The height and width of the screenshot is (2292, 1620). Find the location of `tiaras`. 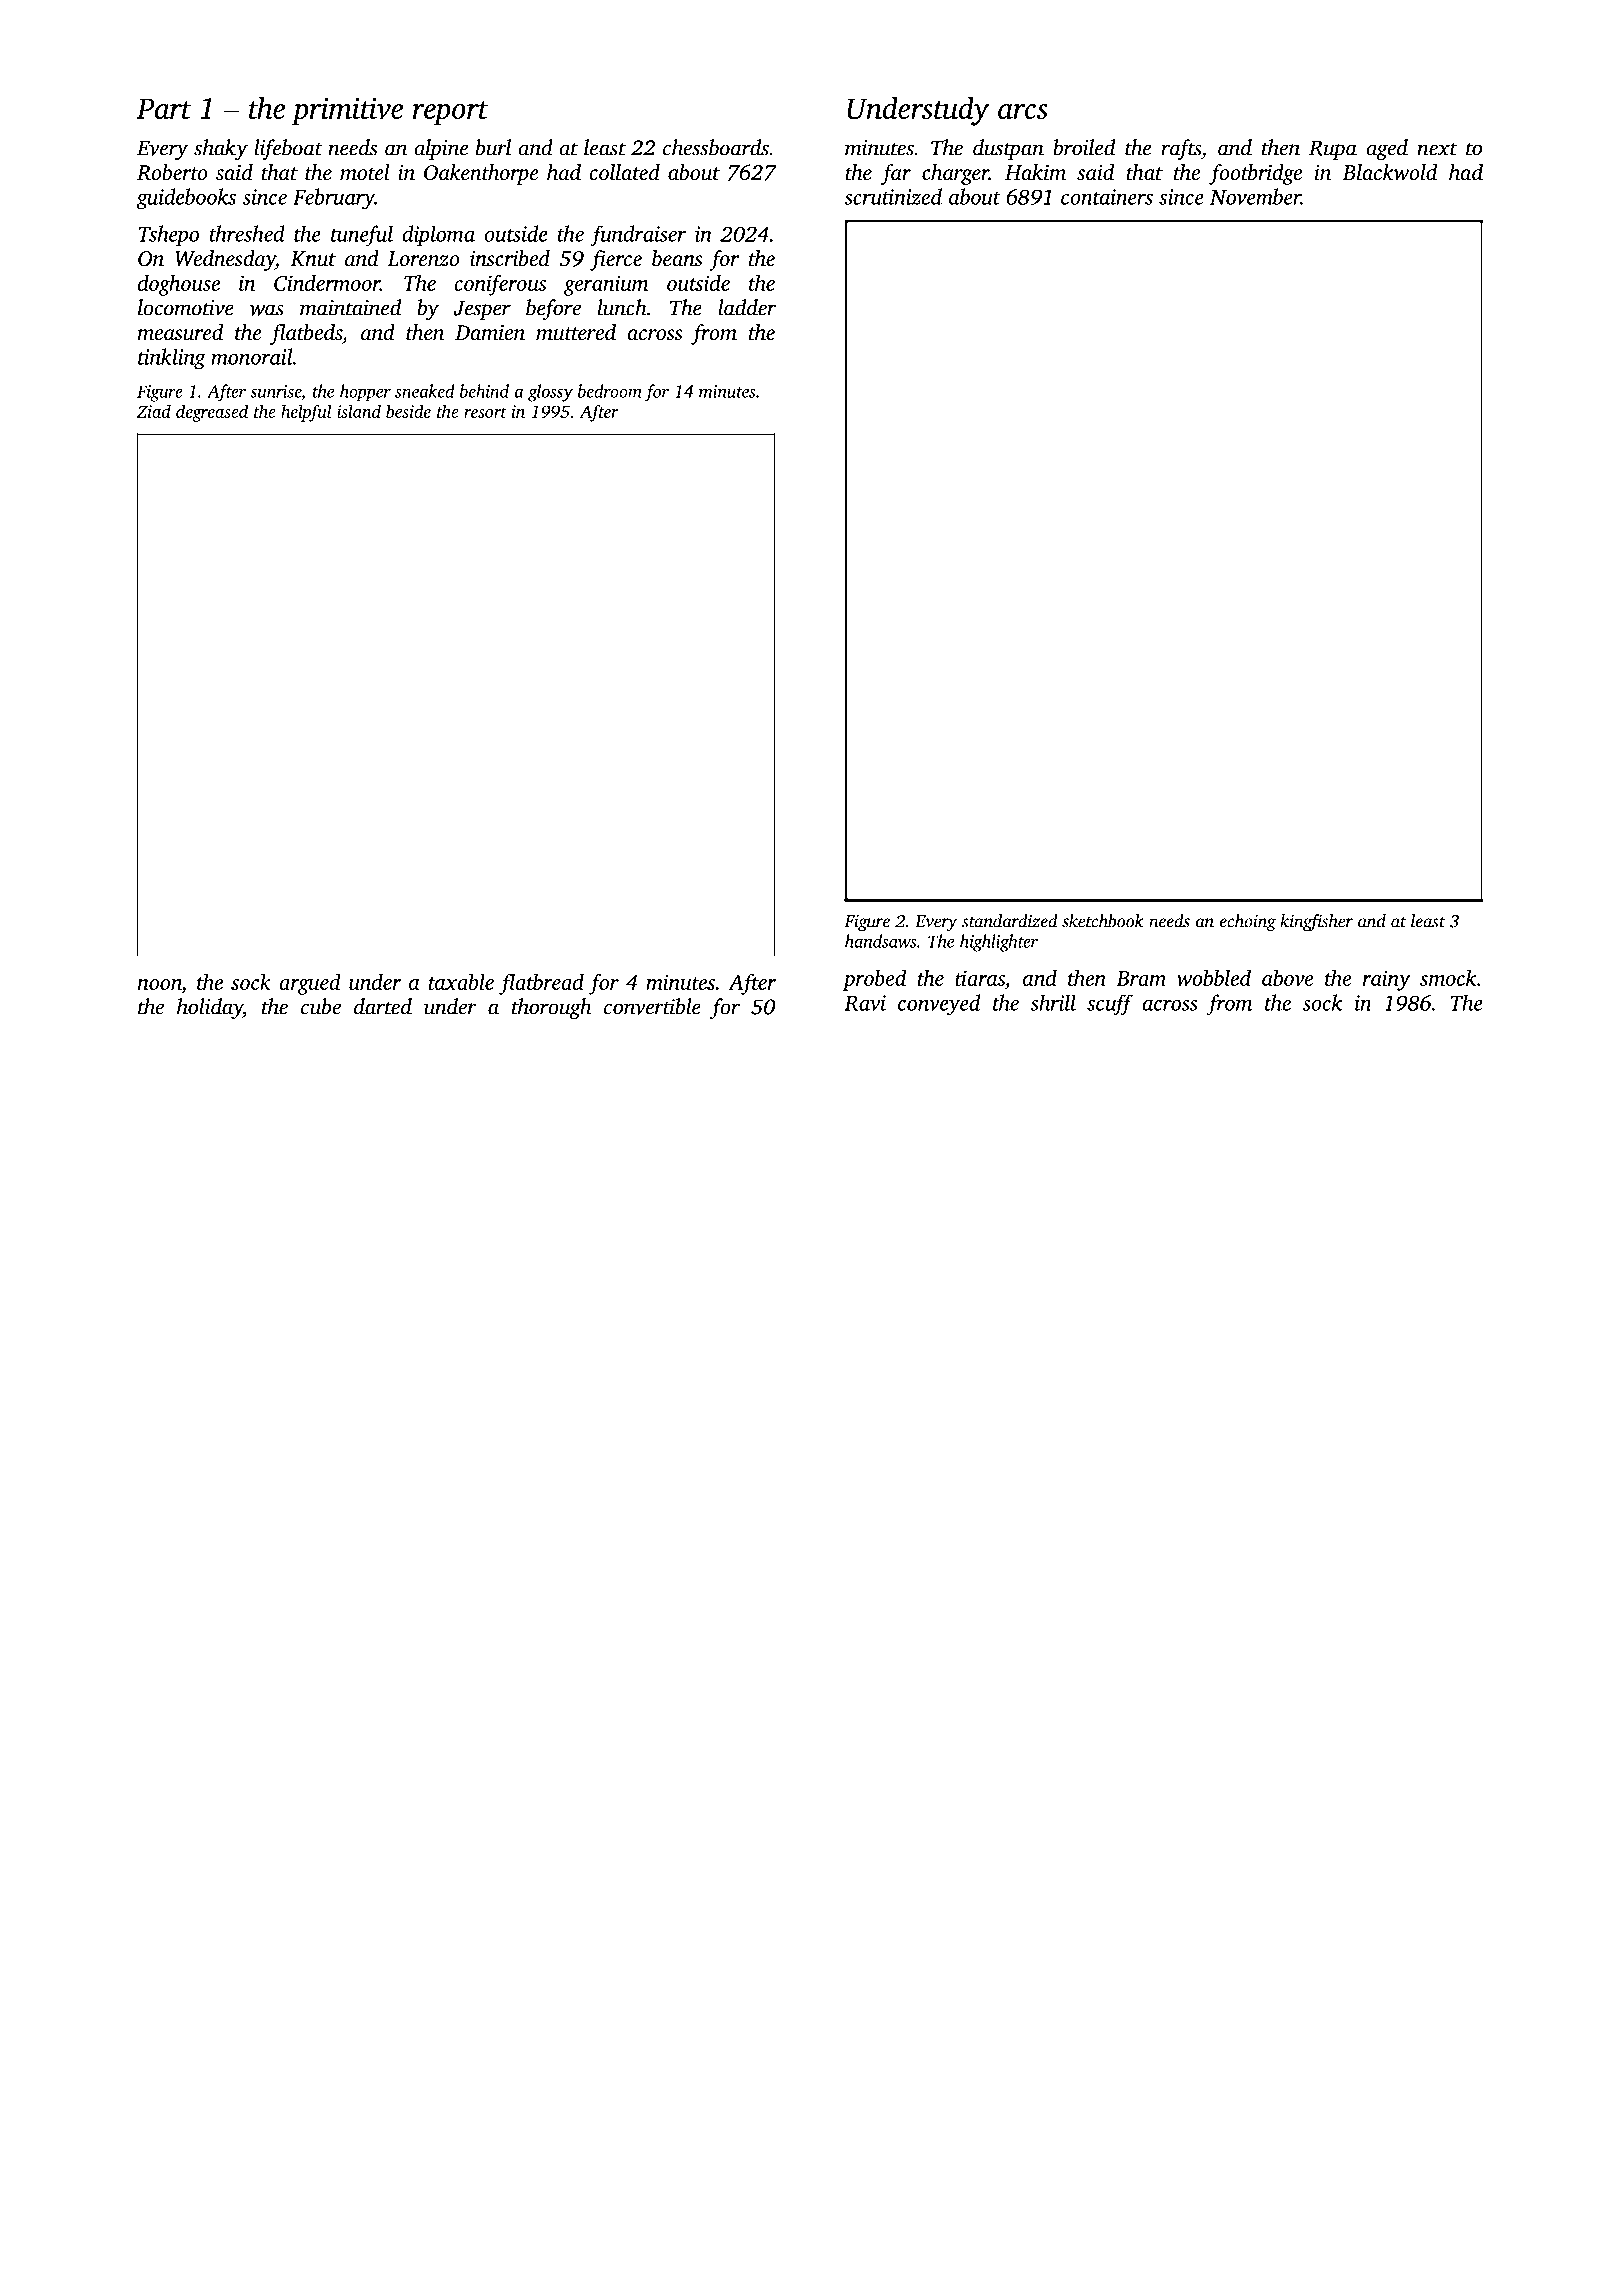

tiaras is located at coordinates (980, 978).
